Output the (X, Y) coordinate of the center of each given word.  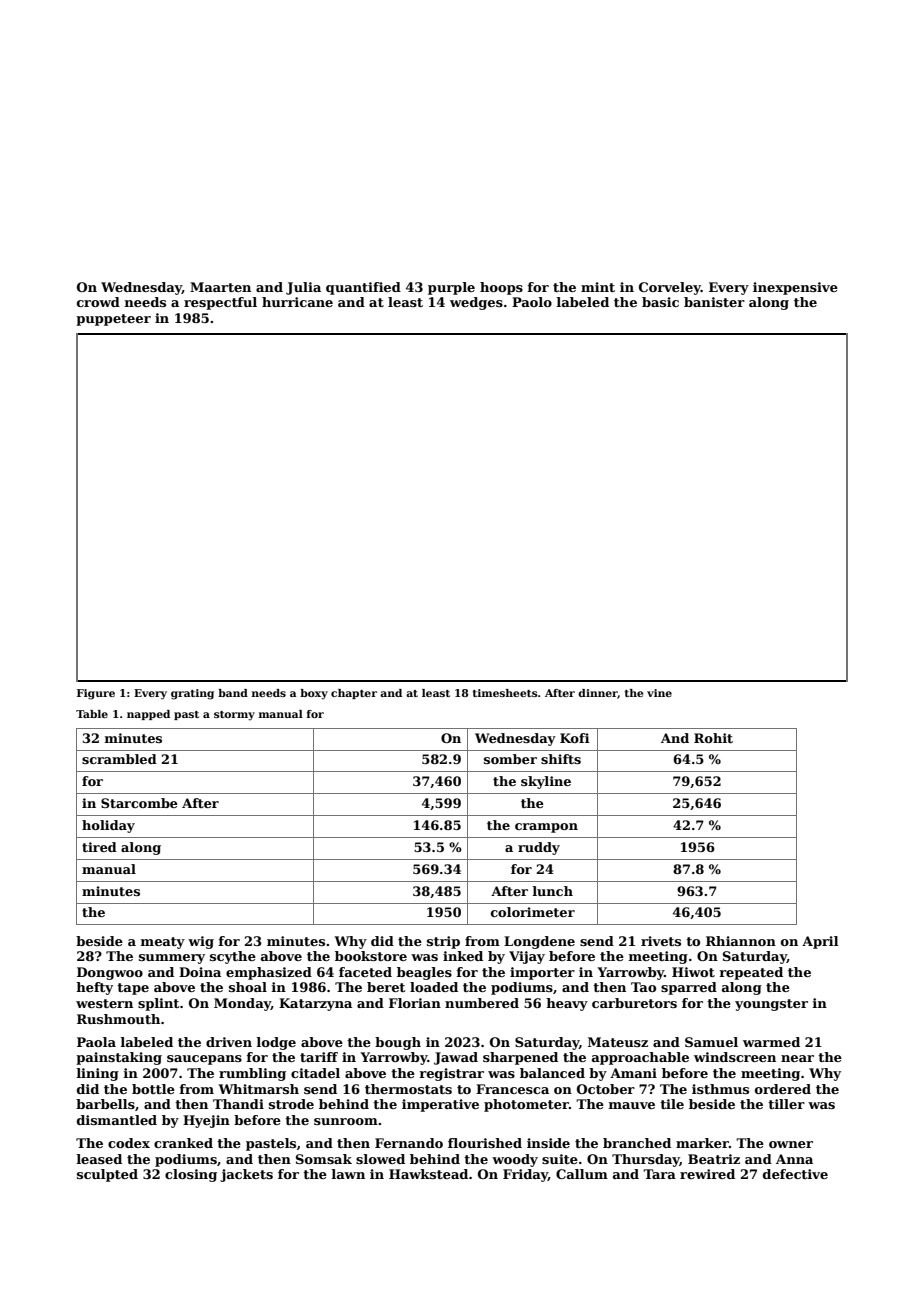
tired (99, 847)
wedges (476, 303)
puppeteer (113, 320)
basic (660, 302)
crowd (98, 302)
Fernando (409, 1143)
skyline (546, 782)
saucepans (204, 1060)
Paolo (532, 302)
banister (714, 302)
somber (510, 759)
